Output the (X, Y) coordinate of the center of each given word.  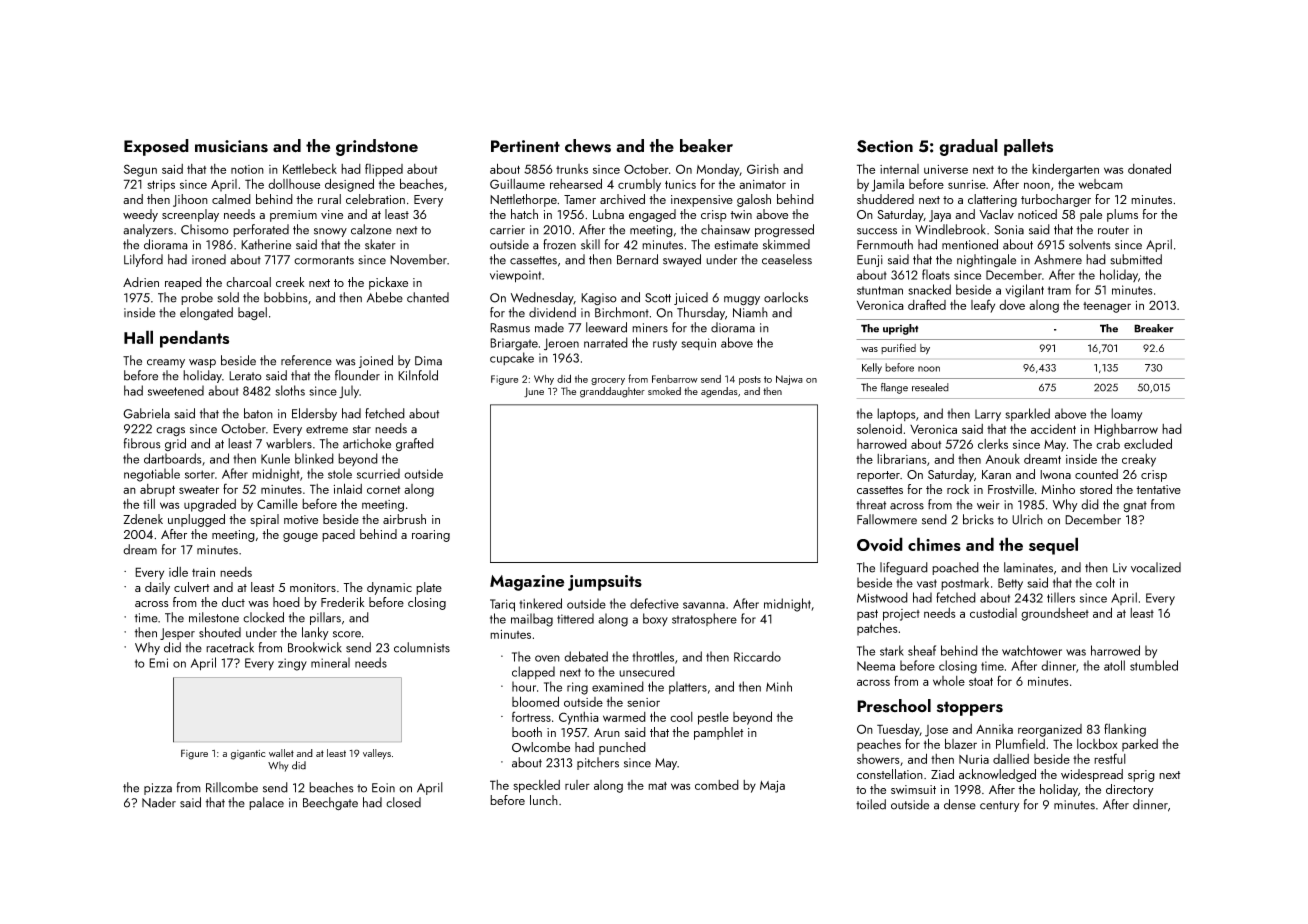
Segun (140, 170)
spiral (264, 520)
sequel (1053, 546)
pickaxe (388, 283)
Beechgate (330, 804)
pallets (1028, 147)
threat (871, 504)
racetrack (230, 647)
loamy (1126, 414)
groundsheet (1055, 614)
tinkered (540, 603)
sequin (698, 344)
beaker (706, 146)
